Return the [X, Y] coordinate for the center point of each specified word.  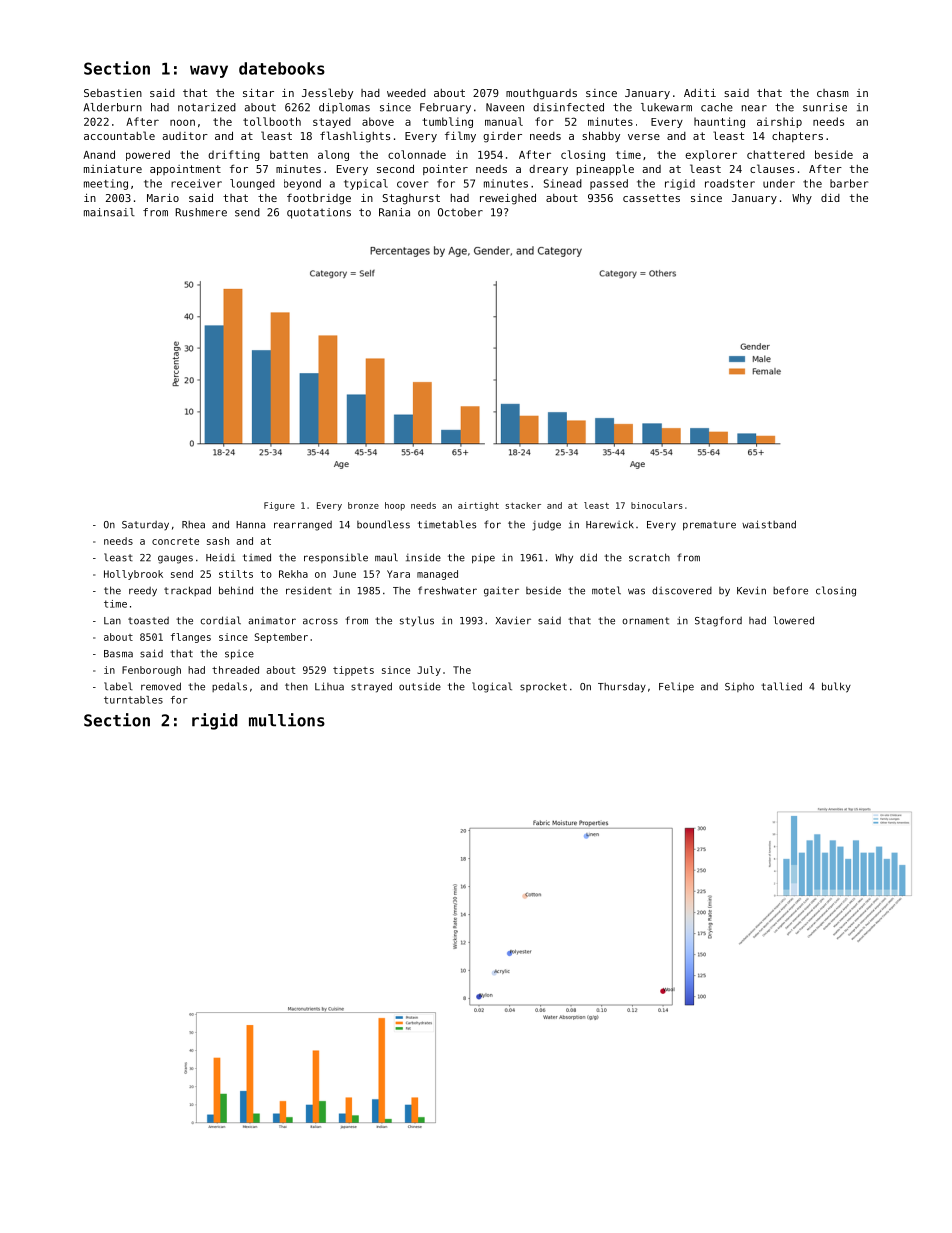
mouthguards [541, 94]
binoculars [657, 505]
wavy [209, 71]
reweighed [508, 199]
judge [546, 526]
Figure [279, 506]
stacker [523, 505]
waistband [769, 524]
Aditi [700, 93]
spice [239, 655]
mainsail [109, 212]
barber [849, 183]
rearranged [303, 526]
